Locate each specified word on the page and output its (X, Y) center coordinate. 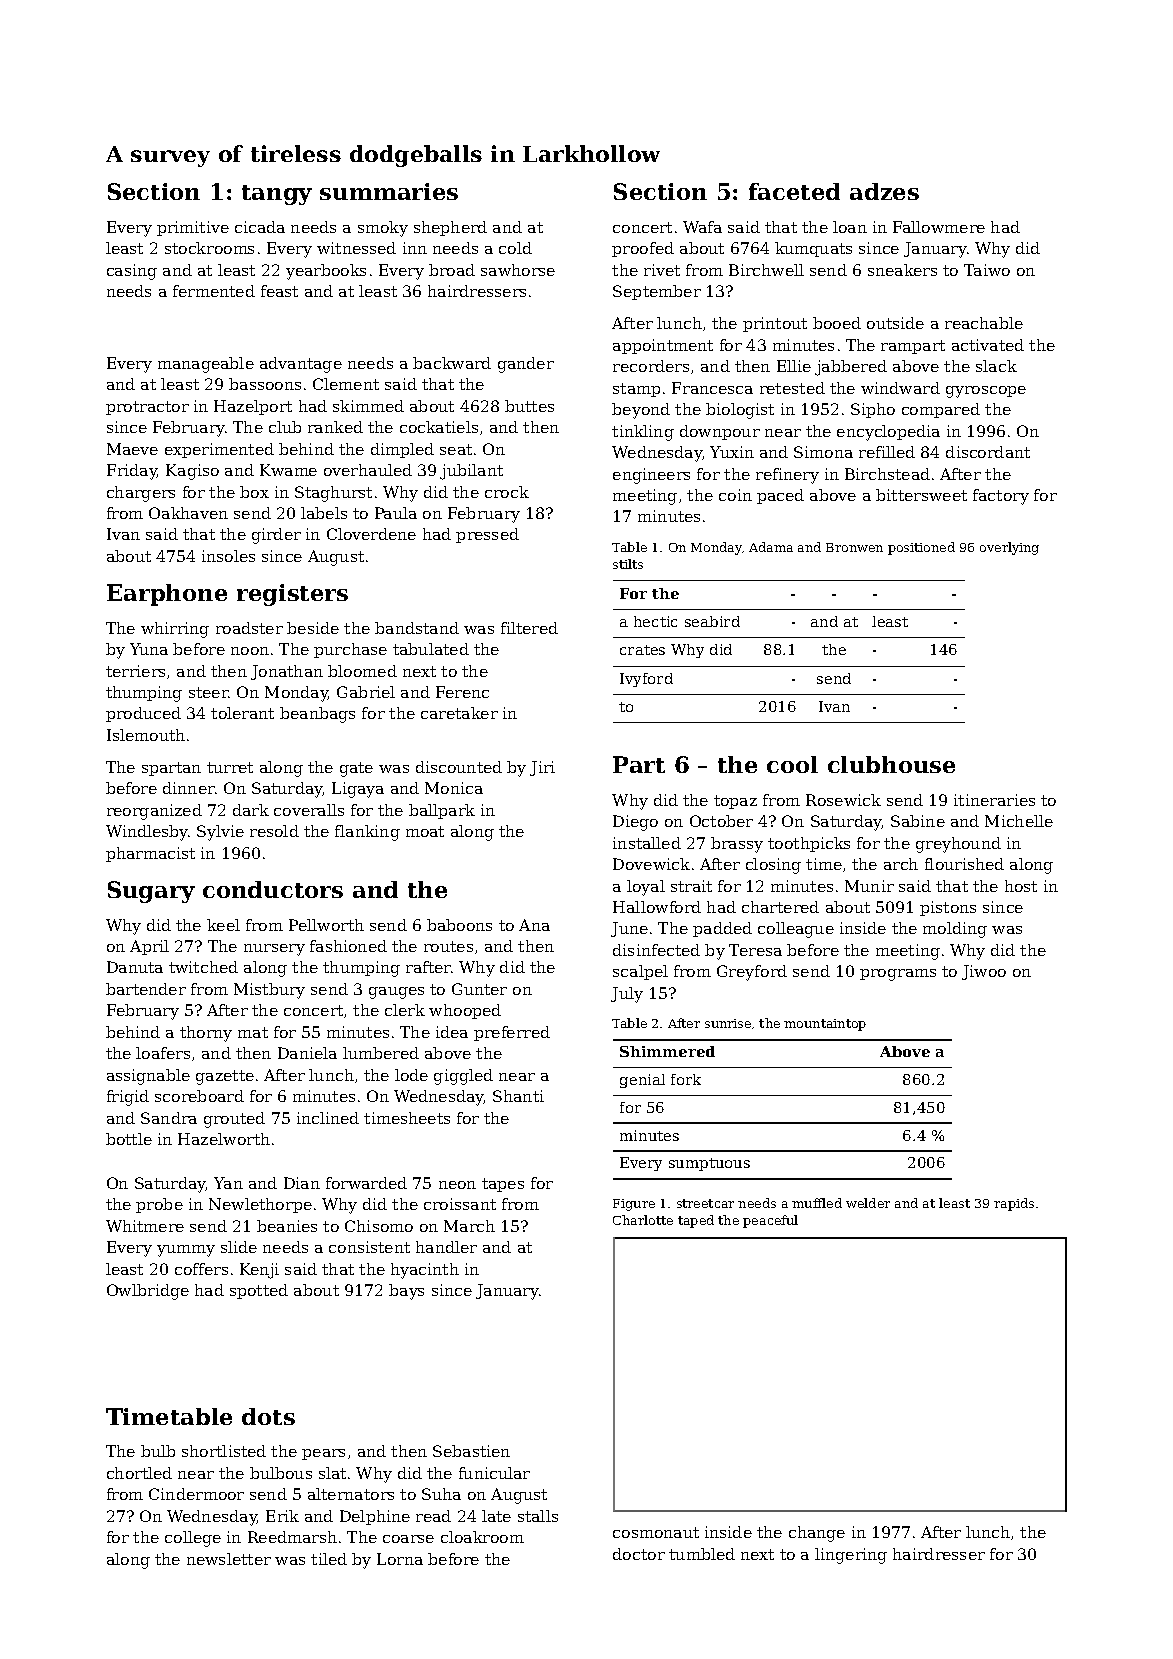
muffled (817, 1203)
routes (448, 946)
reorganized (154, 812)
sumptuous (709, 1164)
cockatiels (439, 427)
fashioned (348, 946)
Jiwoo (984, 972)
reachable (984, 323)
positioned (921, 548)
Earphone (167, 595)
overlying (1009, 548)
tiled (329, 1559)
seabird (712, 621)
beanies (287, 1226)
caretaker (459, 713)
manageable (206, 365)
